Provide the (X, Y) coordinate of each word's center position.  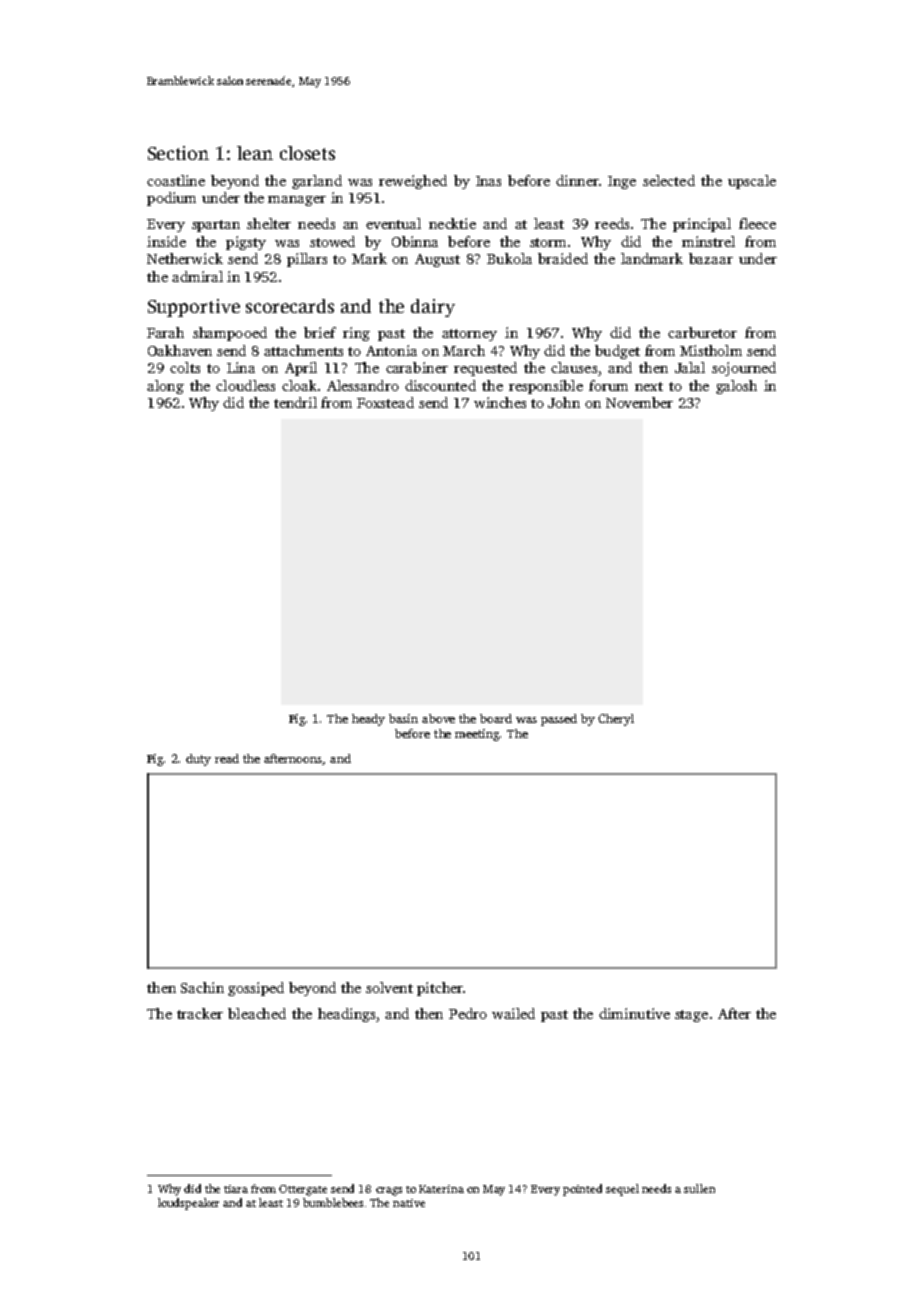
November (639, 402)
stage (691, 1016)
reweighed (413, 182)
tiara (236, 1189)
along (165, 387)
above (438, 718)
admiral (197, 276)
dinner (577, 180)
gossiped (256, 989)
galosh (736, 387)
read (227, 758)
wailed (513, 1013)
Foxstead (385, 402)
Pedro (468, 1013)
